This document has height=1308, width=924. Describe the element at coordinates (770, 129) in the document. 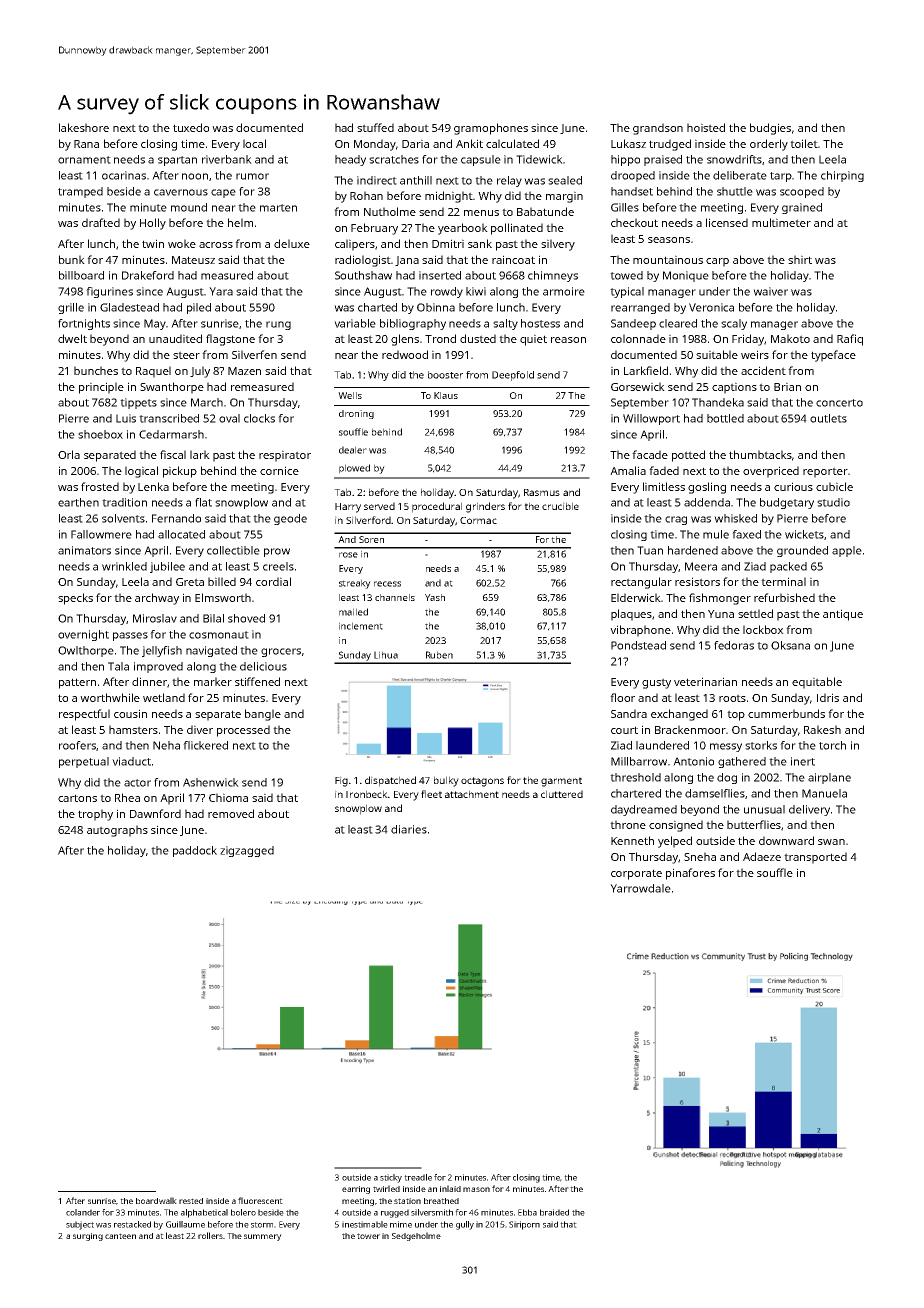

I see `budgies` at that location.
